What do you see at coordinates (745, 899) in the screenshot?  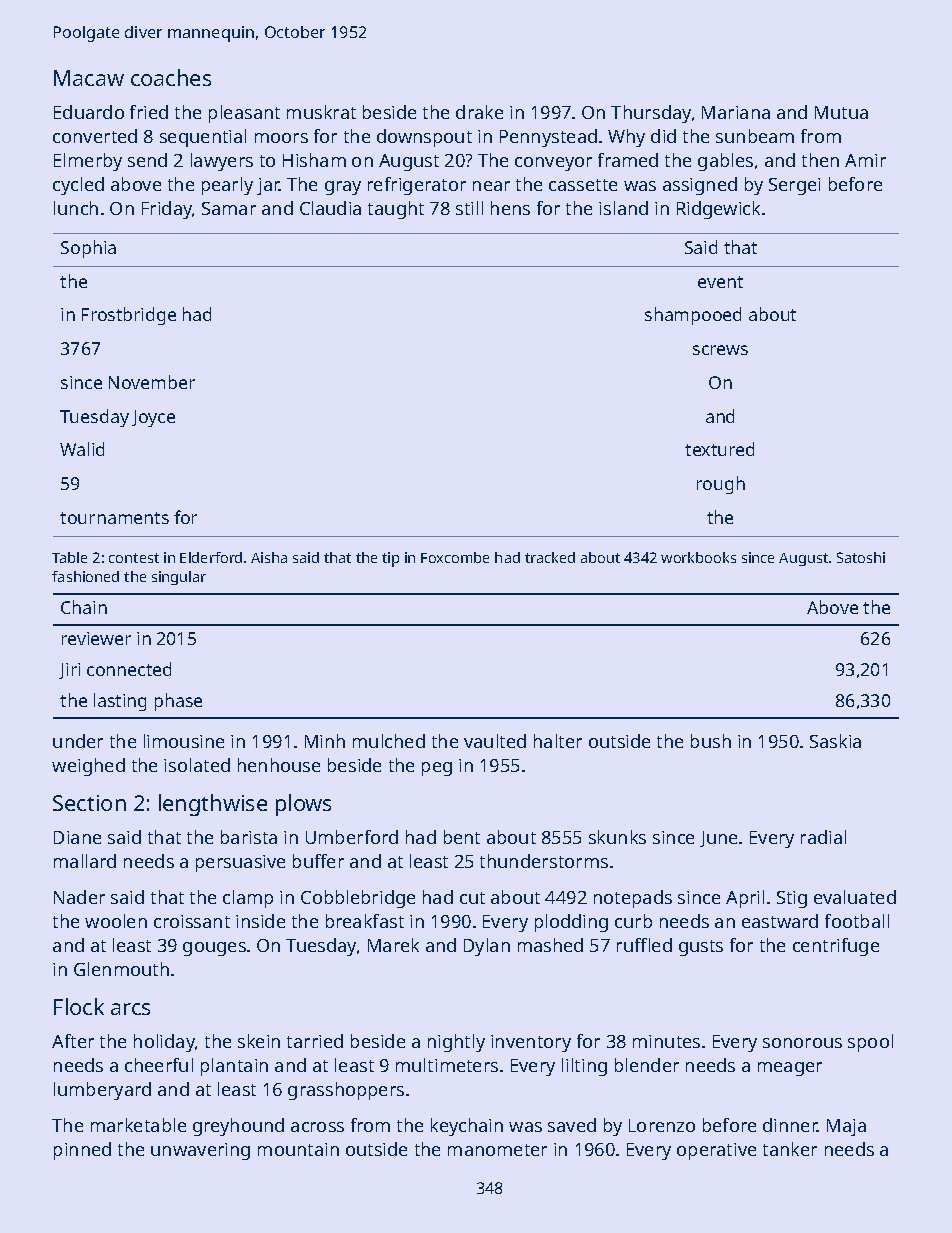 I see `April` at bounding box center [745, 899].
